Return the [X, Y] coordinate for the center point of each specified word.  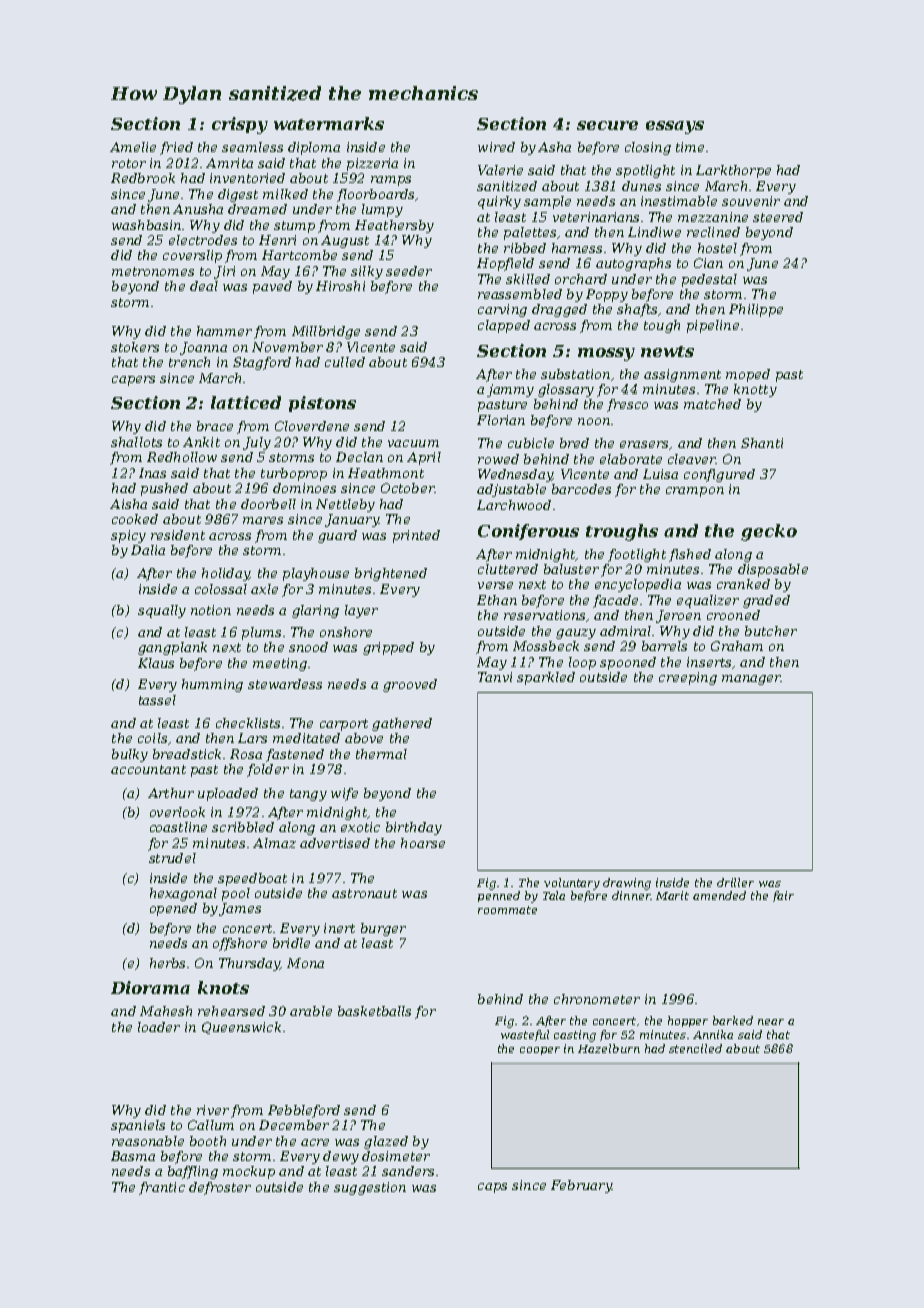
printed [416, 536]
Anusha [198, 209]
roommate [507, 910]
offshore [240, 944]
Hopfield [505, 264]
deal [204, 286]
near [771, 1022]
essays [675, 127]
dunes [641, 186]
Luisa [660, 474]
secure [607, 125]
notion [211, 610]
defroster [220, 1188]
